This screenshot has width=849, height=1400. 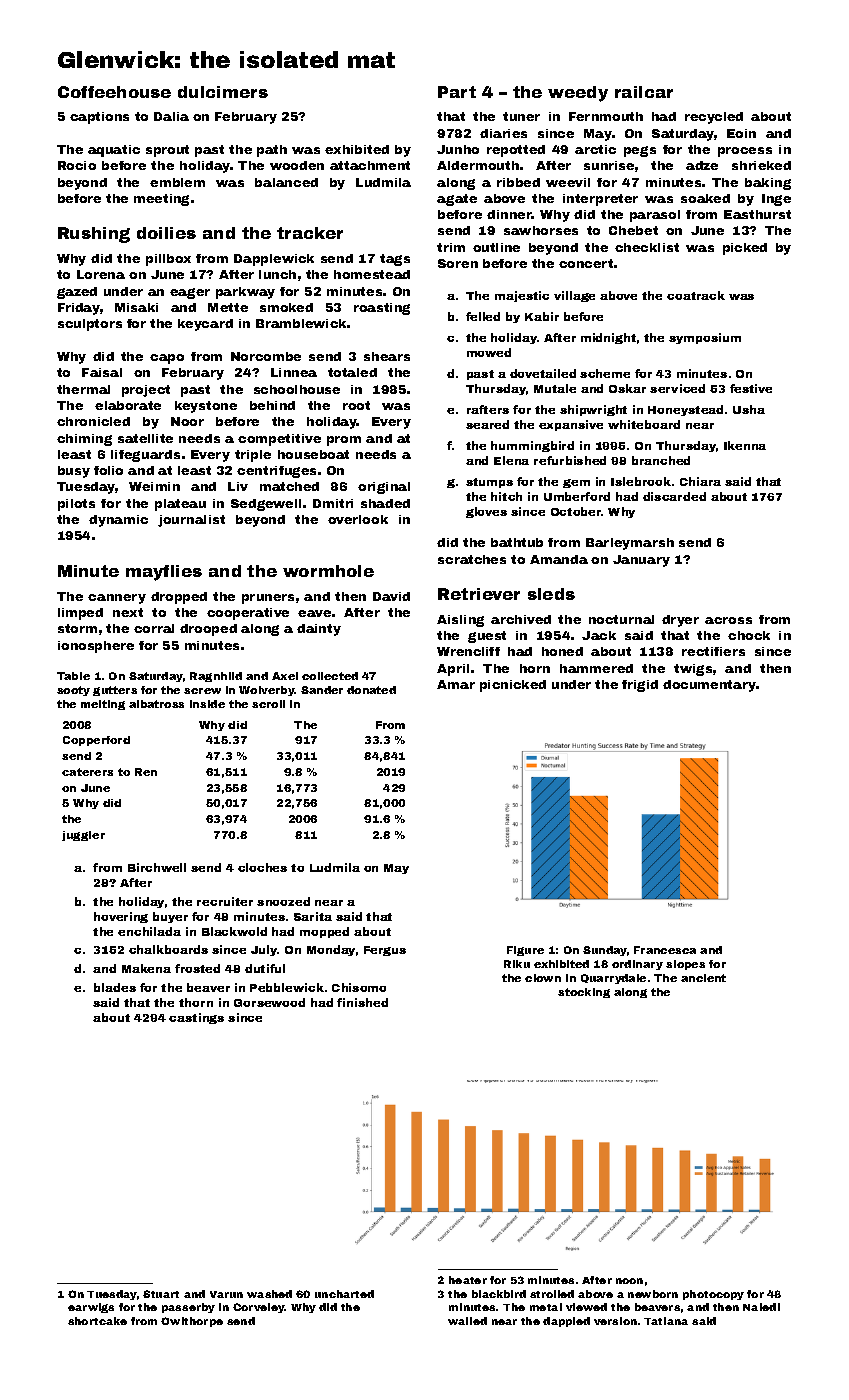 I want to click on shaded, so click(x=385, y=503).
